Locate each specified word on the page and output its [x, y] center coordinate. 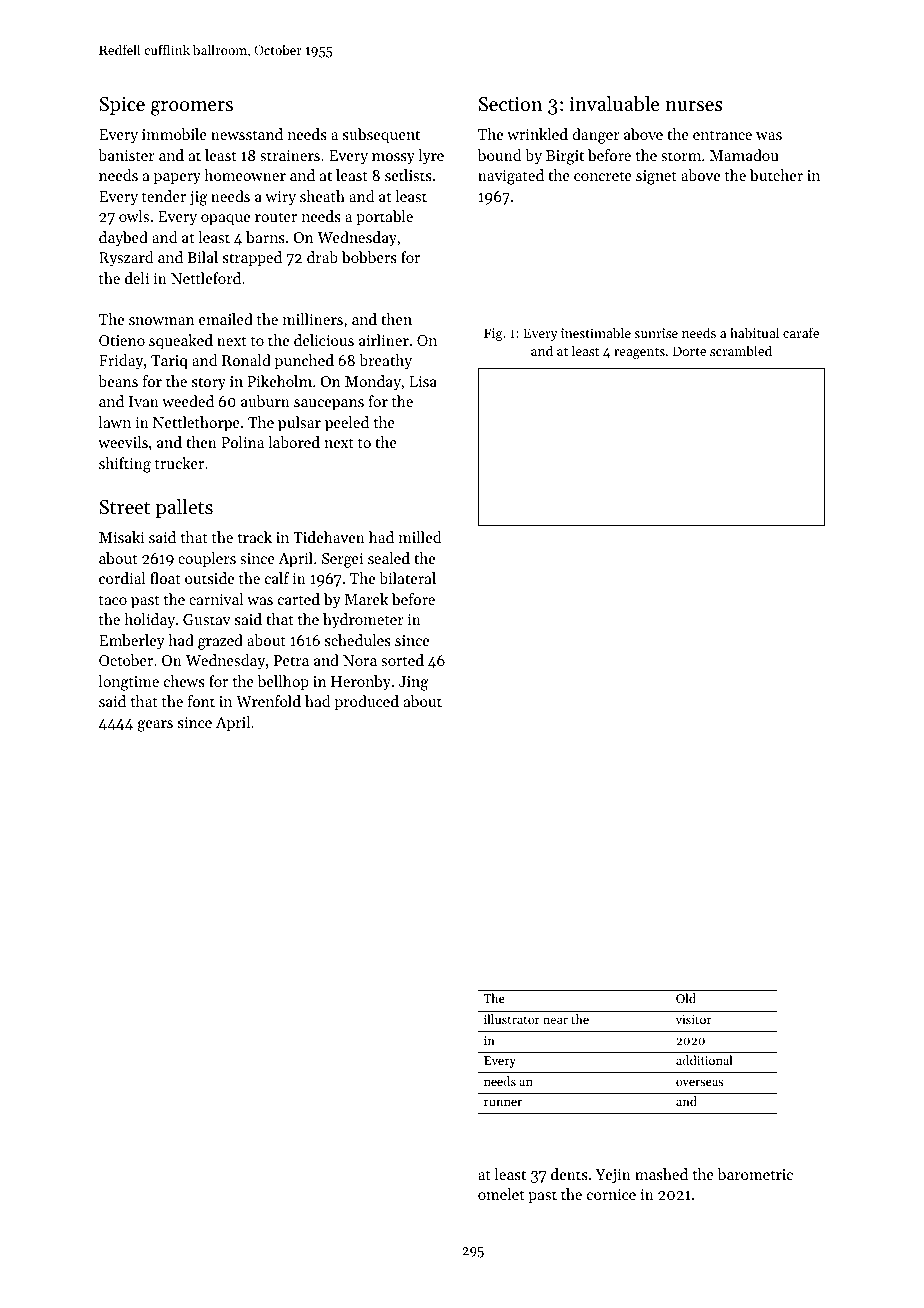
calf [277, 578]
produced [367, 702]
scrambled [741, 350]
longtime [128, 683]
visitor [693, 1019]
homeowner [245, 175]
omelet [501, 1194]
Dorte [689, 351]
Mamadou [744, 155]
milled [420, 537]
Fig [493, 334]
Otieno [122, 340]
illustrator [512, 1019]
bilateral [407, 578]
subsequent [381, 136]
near [555, 1020]
